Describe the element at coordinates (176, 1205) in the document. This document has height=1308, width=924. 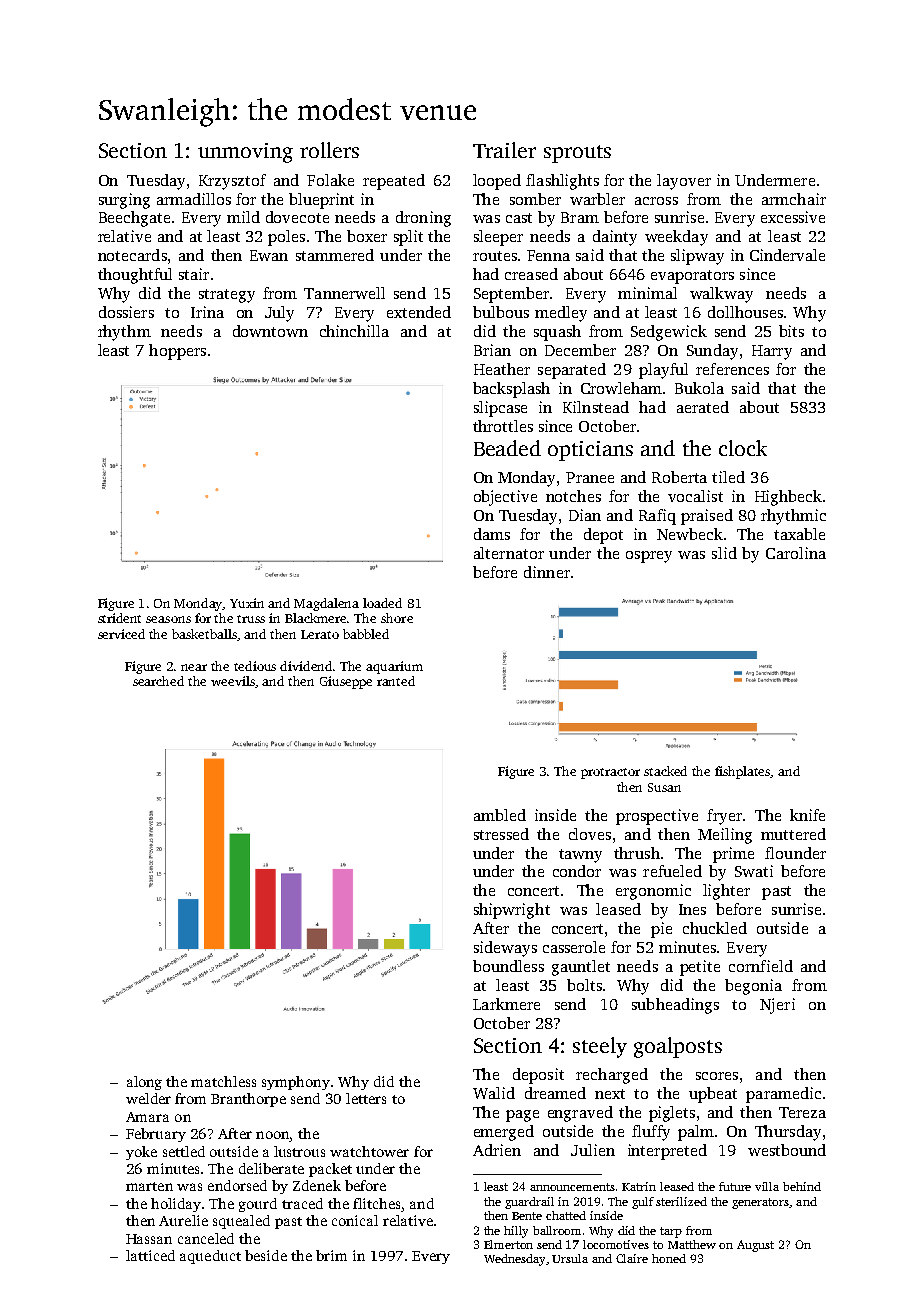
I see `holiday` at that location.
